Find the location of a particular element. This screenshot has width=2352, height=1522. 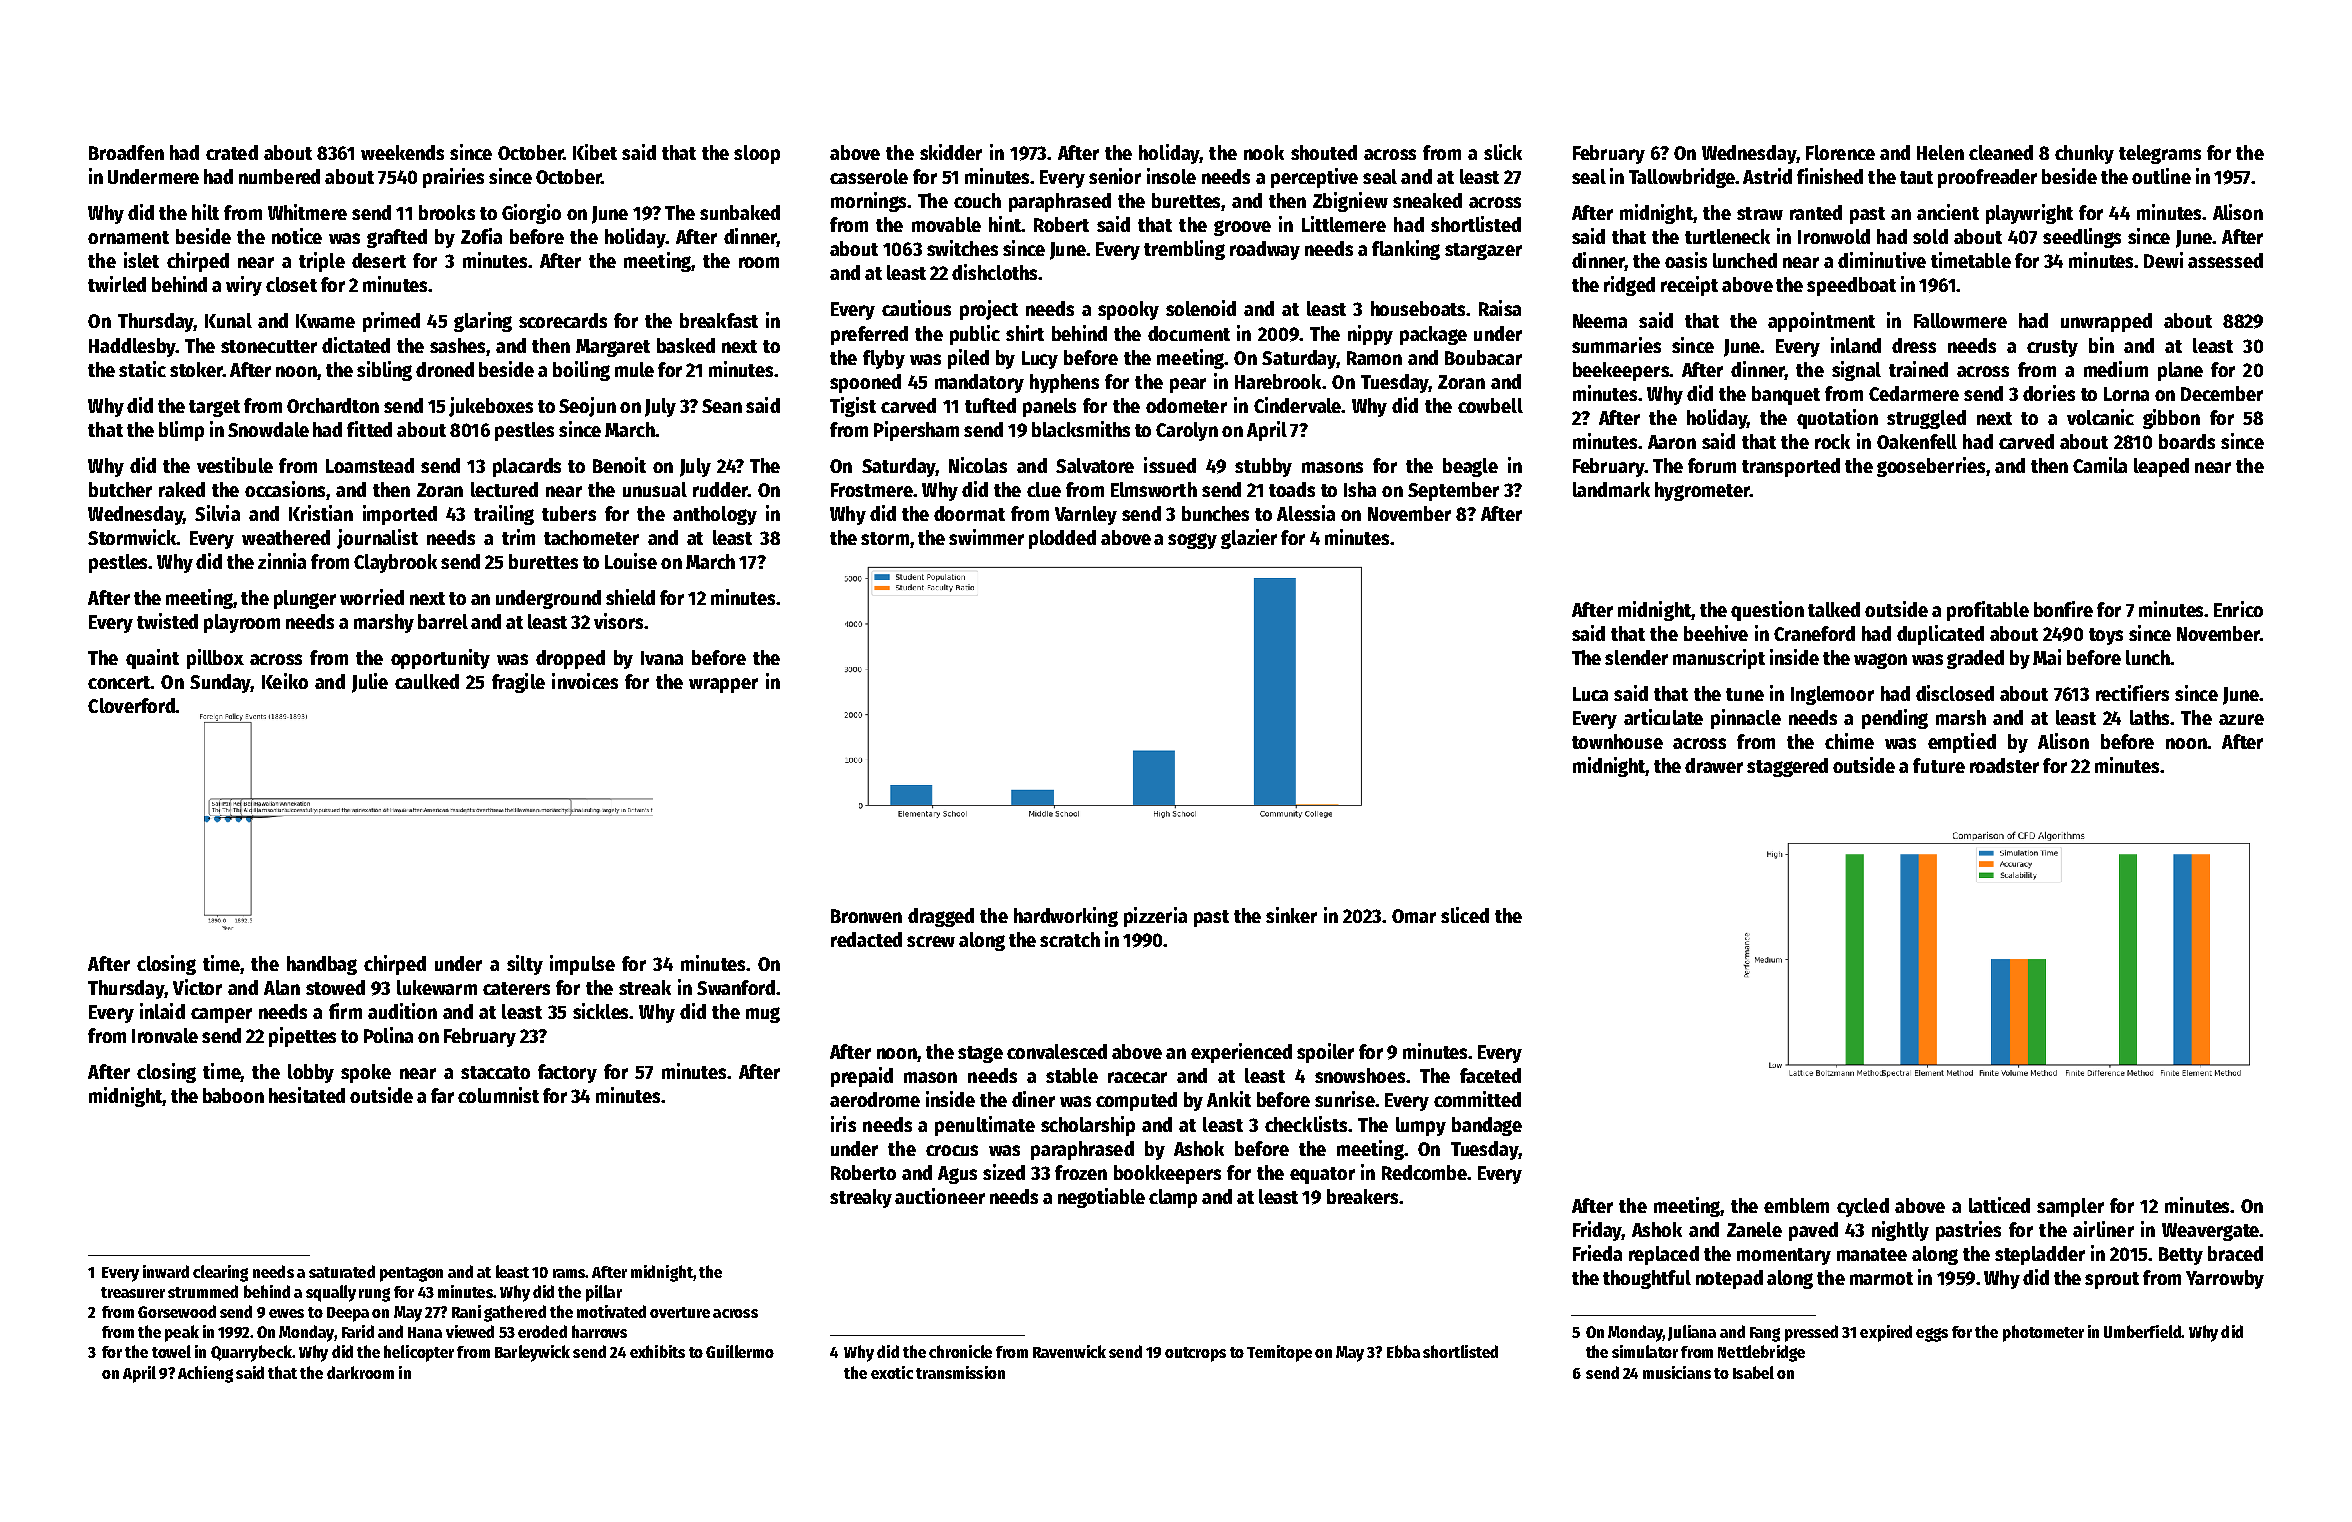

hilt is located at coordinates (205, 212).
